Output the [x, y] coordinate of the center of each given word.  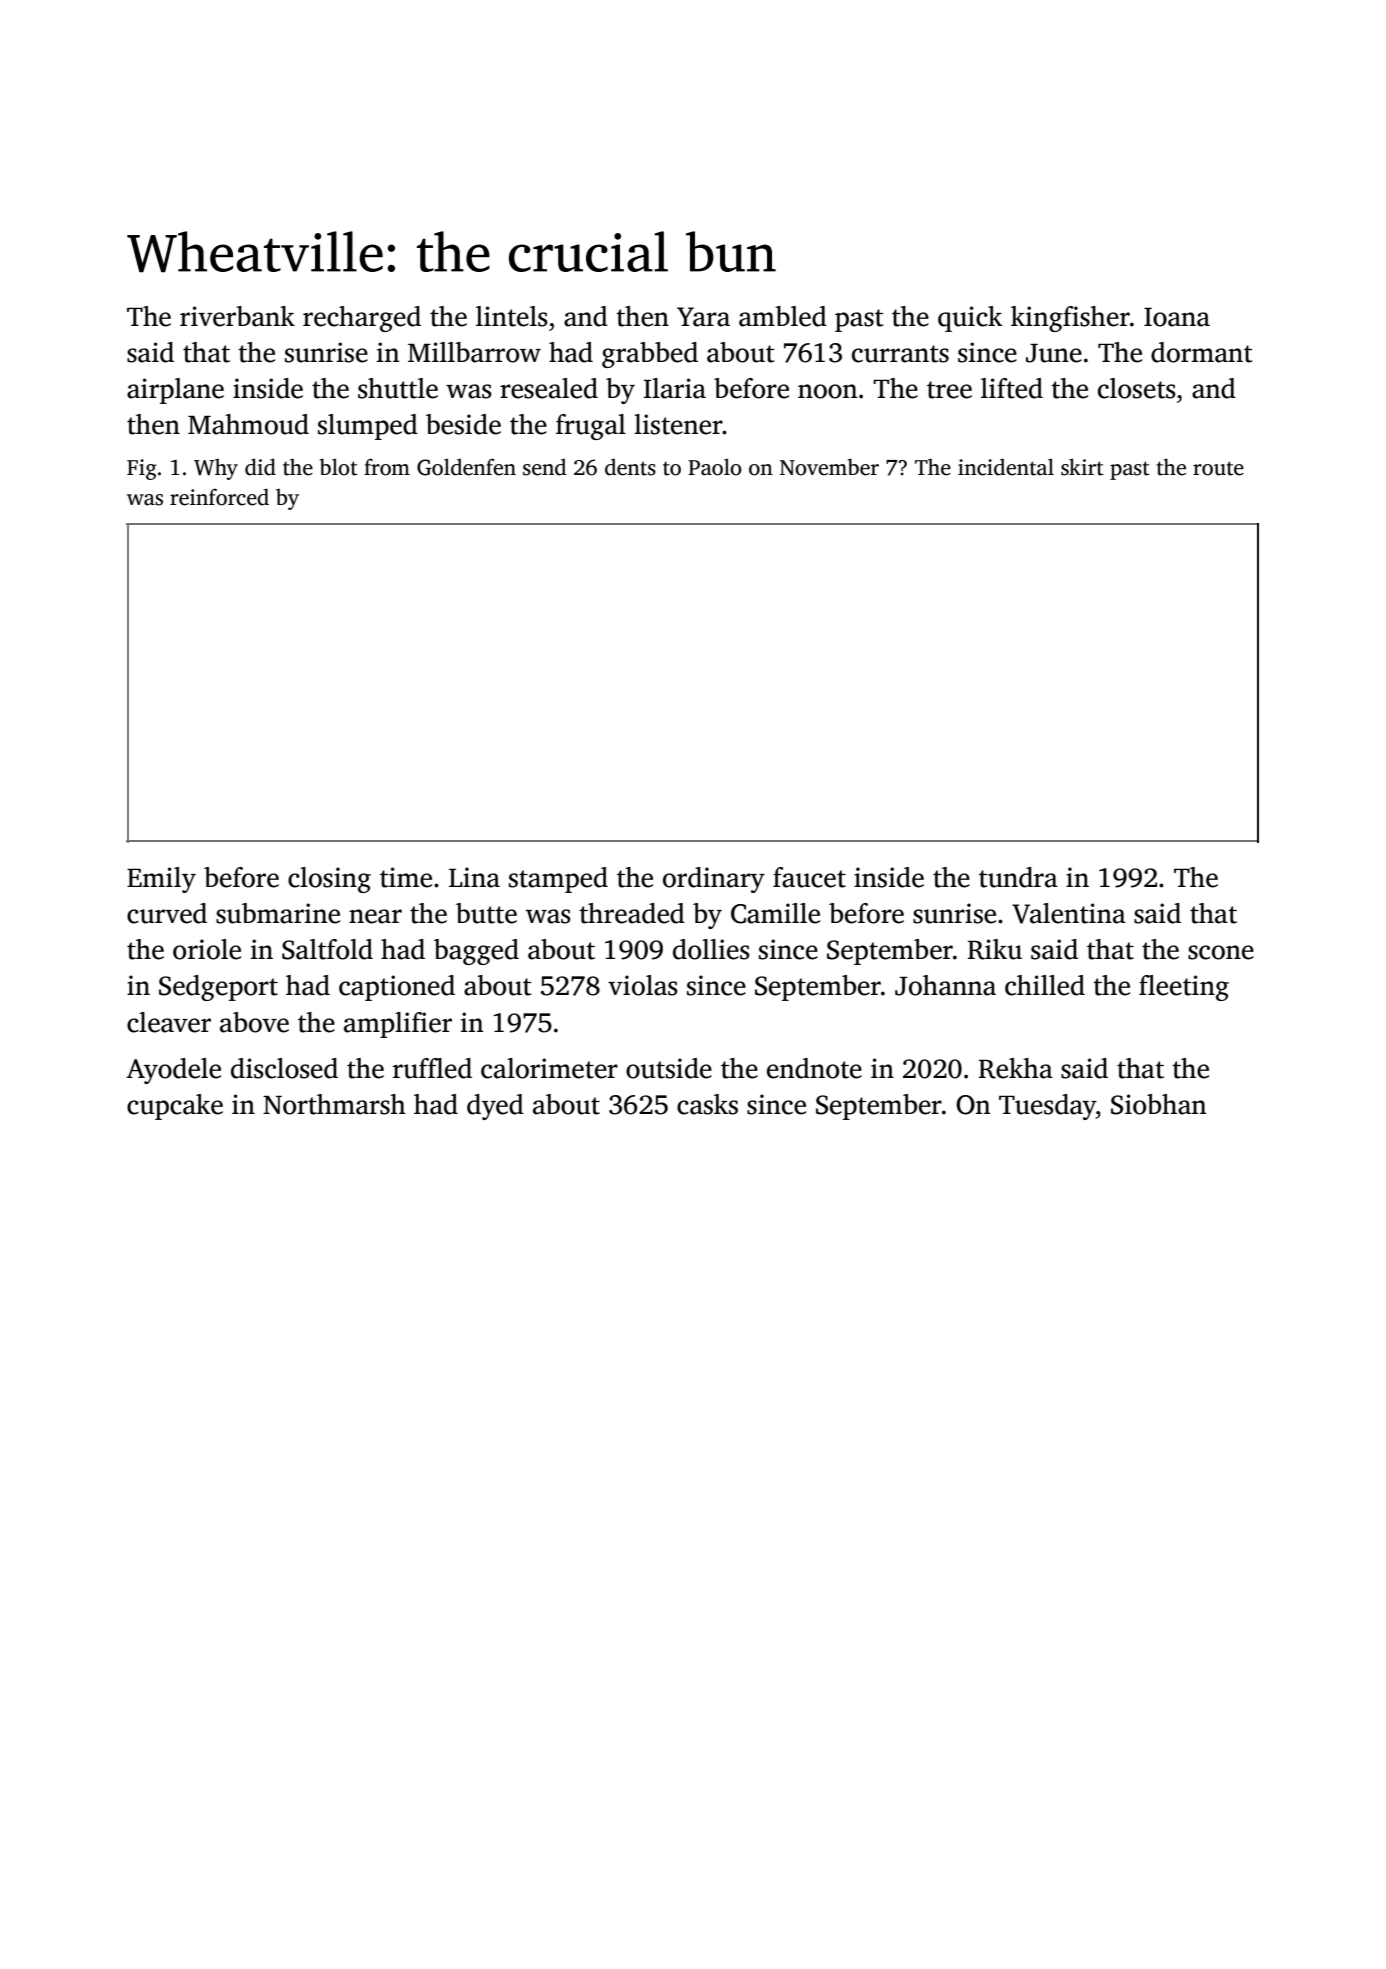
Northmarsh [334, 1104]
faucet [809, 877]
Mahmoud [248, 424]
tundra [1018, 877]
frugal [591, 427]
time [406, 877]
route [1218, 468]
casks [707, 1104]
